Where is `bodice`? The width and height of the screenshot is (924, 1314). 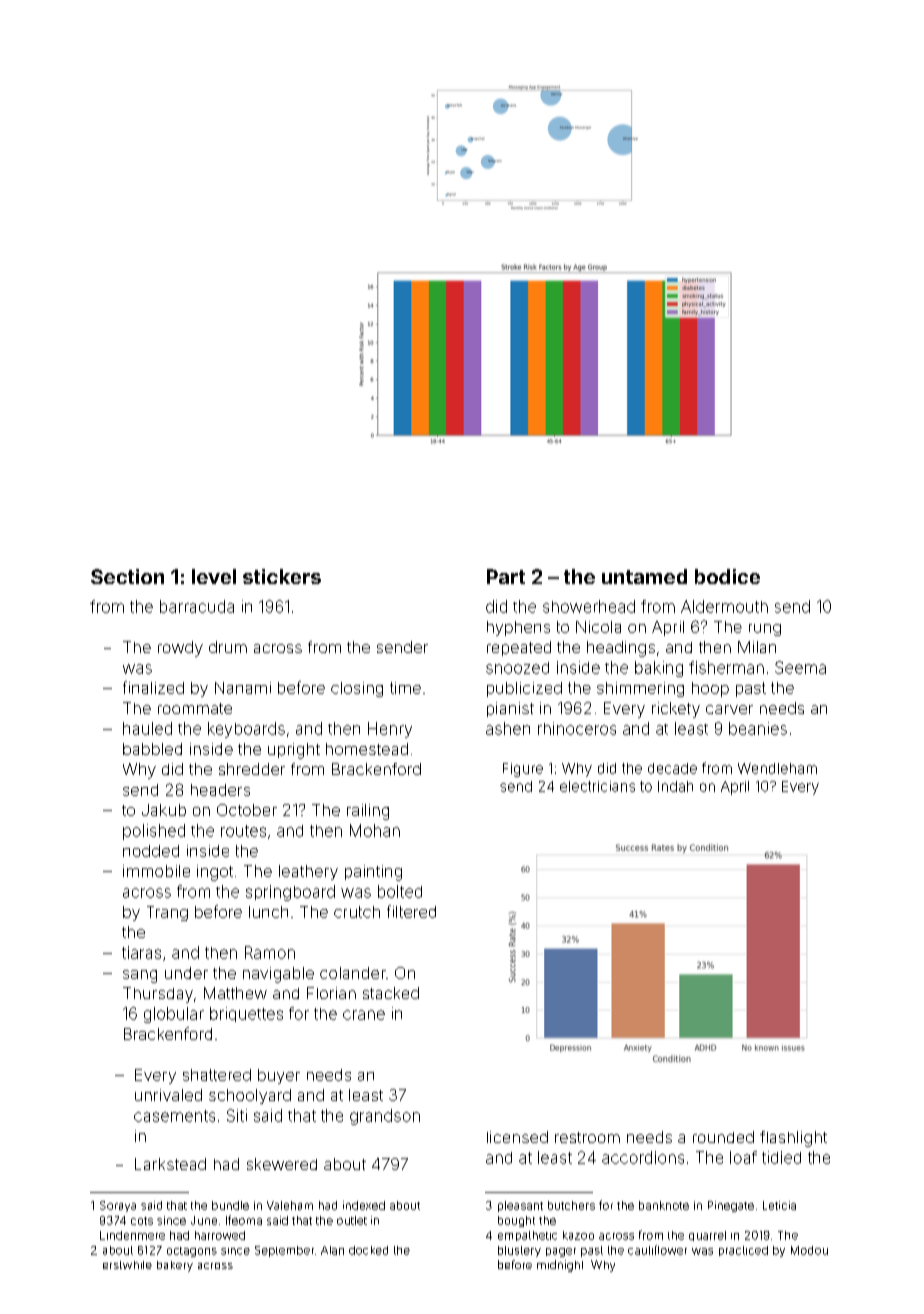 bodice is located at coordinates (727, 576).
